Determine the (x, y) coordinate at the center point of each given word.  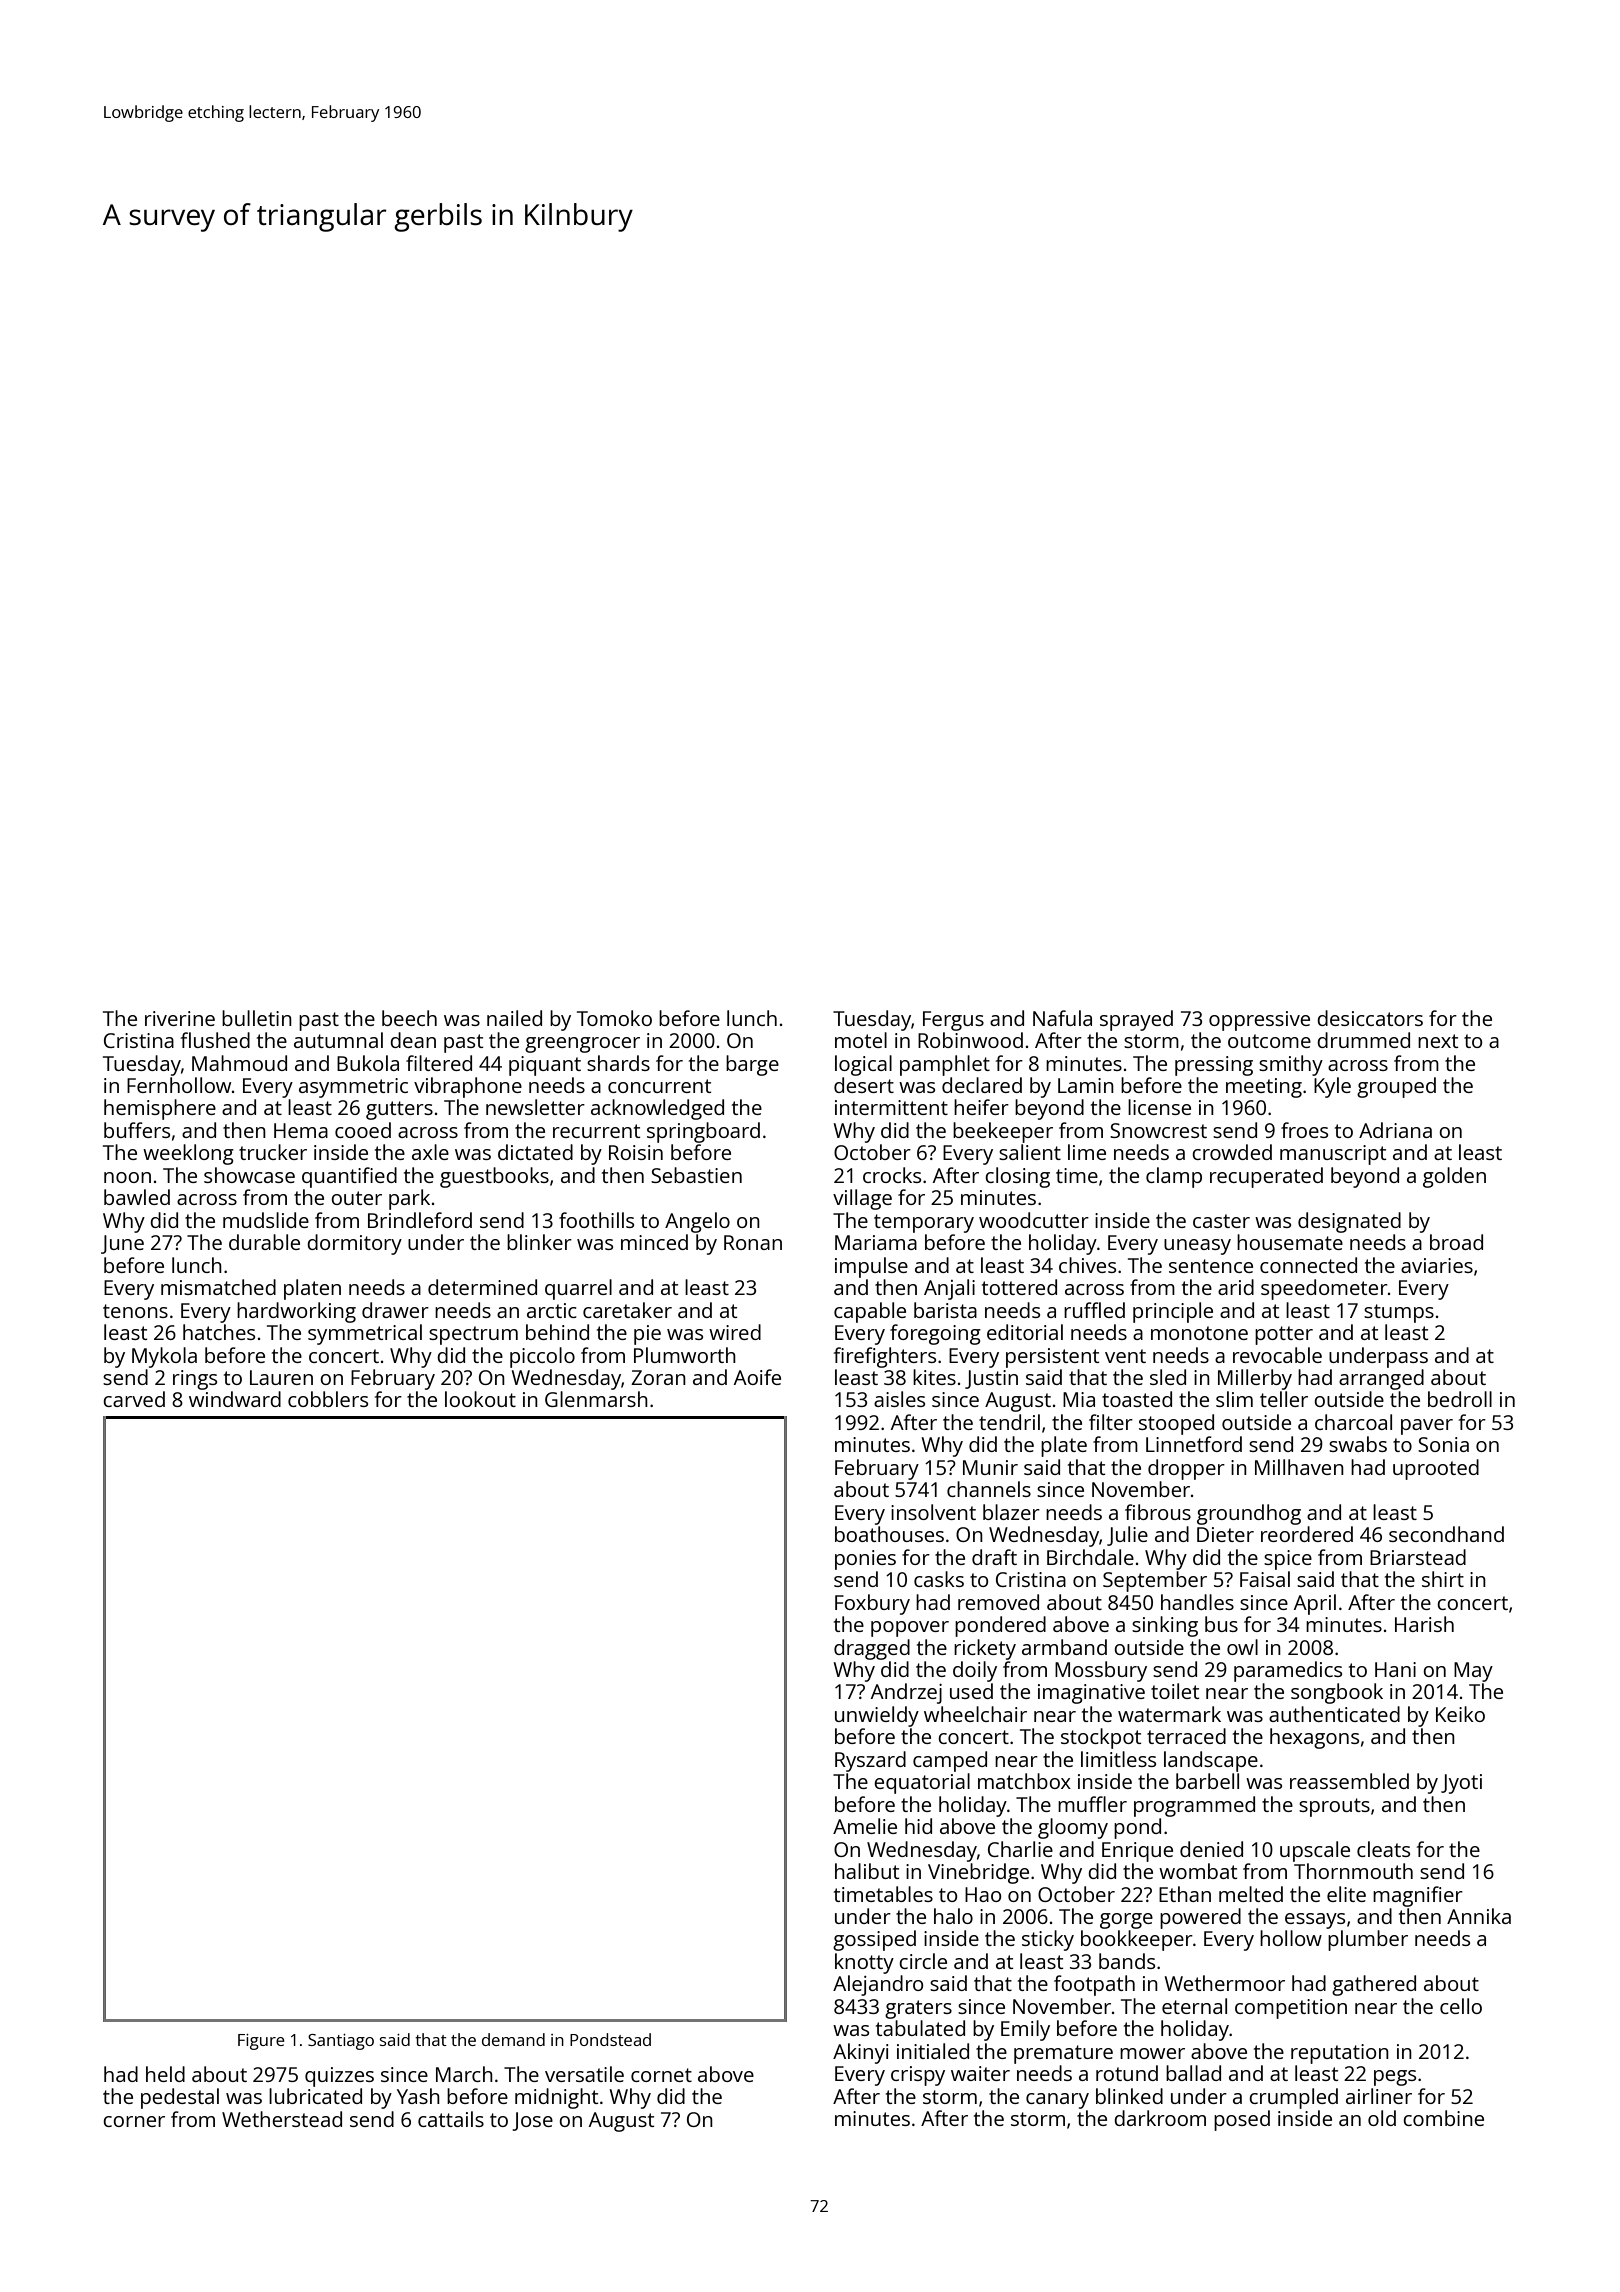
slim (1234, 1399)
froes (1304, 1130)
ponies (865, 1560)
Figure (261, 2042)
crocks (892, 1175)
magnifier (1418, 1896)
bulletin (257, 1018)
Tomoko (614, 1018)
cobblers (328, 1399)
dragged (872, 1649)
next (1438, 1041)
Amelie (865, 1826)
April (1315, 1604)
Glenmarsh (596, 1399)
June (122, 1244)
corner (134, 2121)
